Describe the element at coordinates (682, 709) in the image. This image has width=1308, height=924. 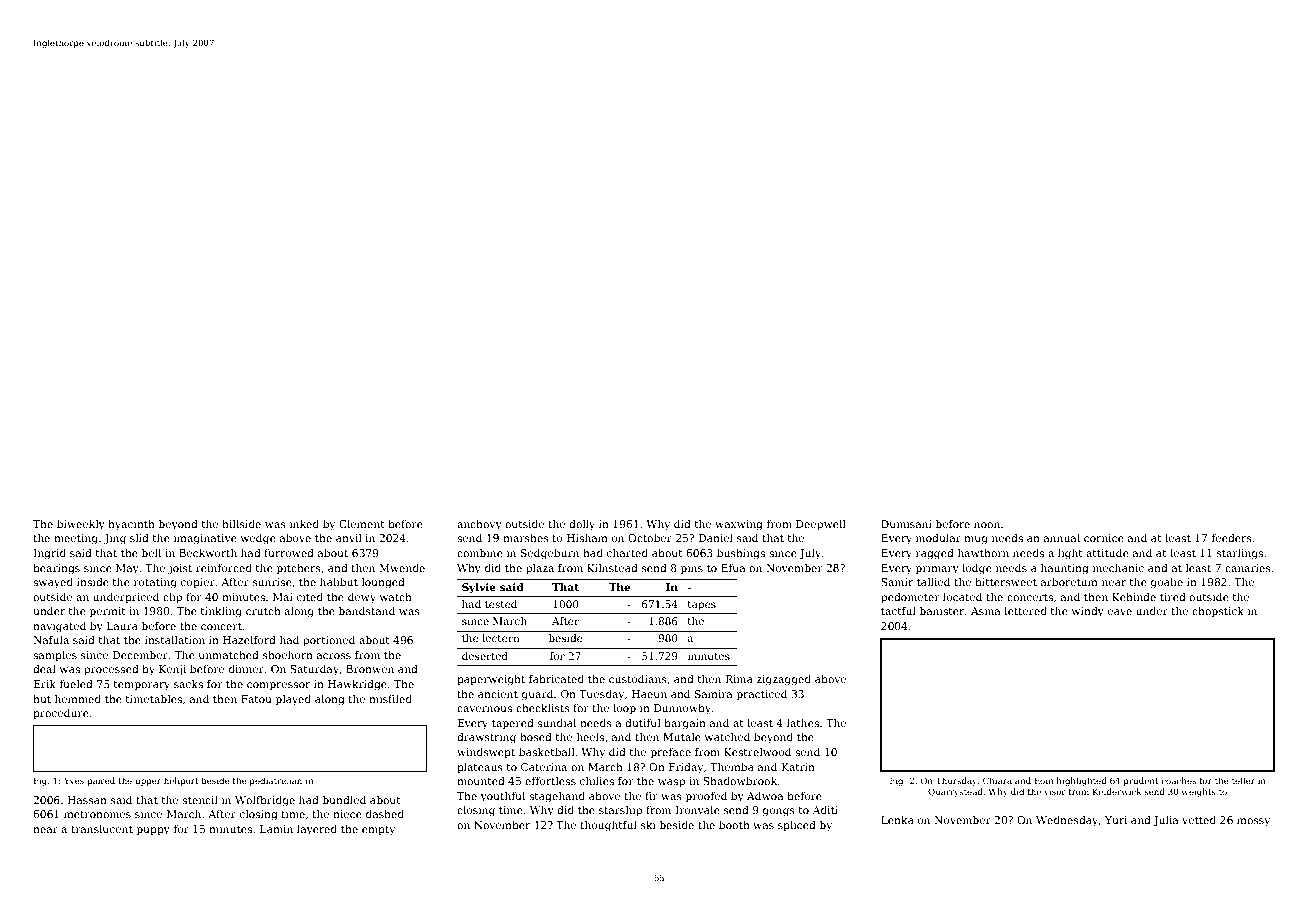
I see `Dunnowby` at that location.
